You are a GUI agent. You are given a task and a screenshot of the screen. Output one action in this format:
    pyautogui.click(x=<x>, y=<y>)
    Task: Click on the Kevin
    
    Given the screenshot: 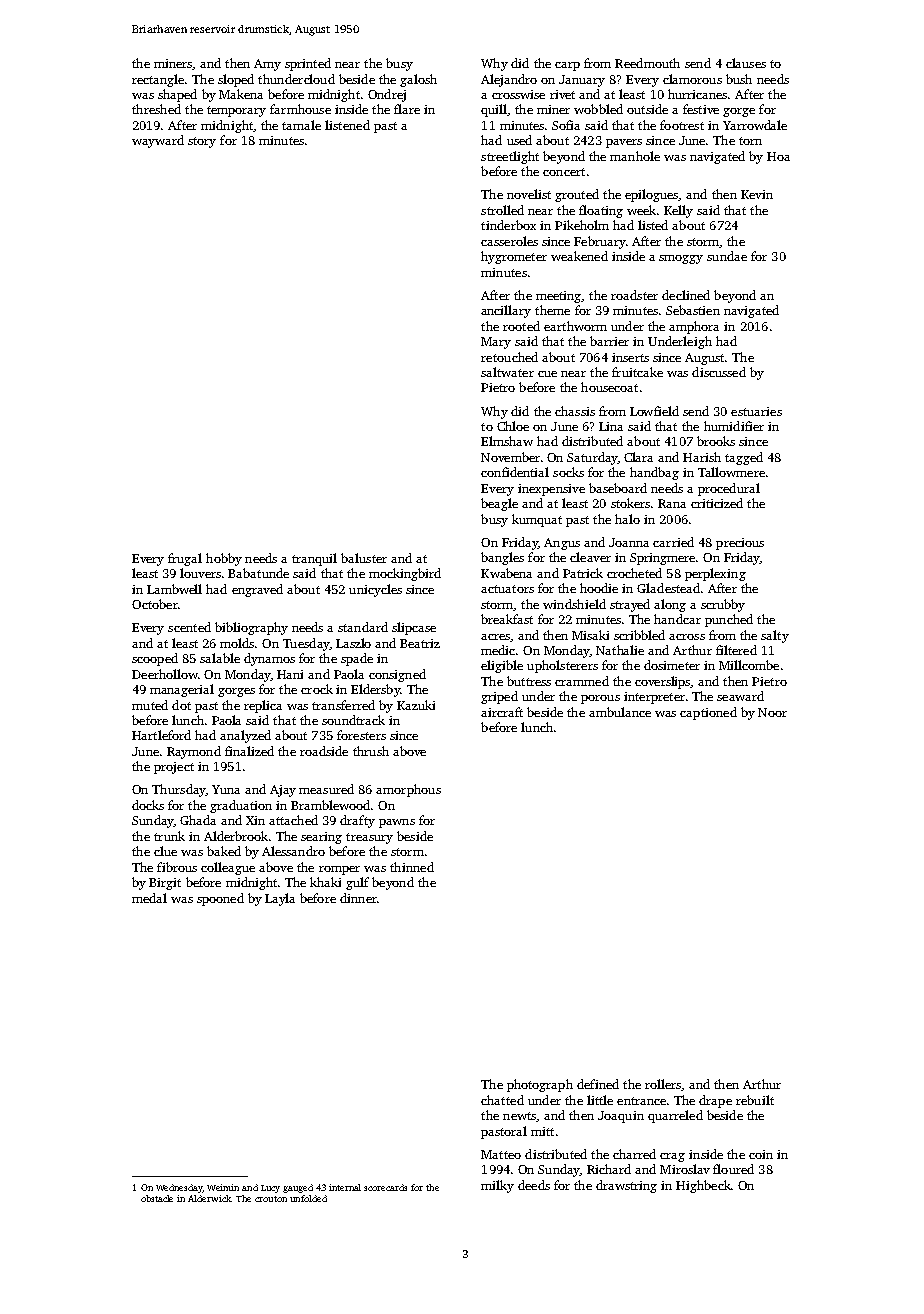 What is the action you would take?
    pyautogui.click(x=757, y=194)
